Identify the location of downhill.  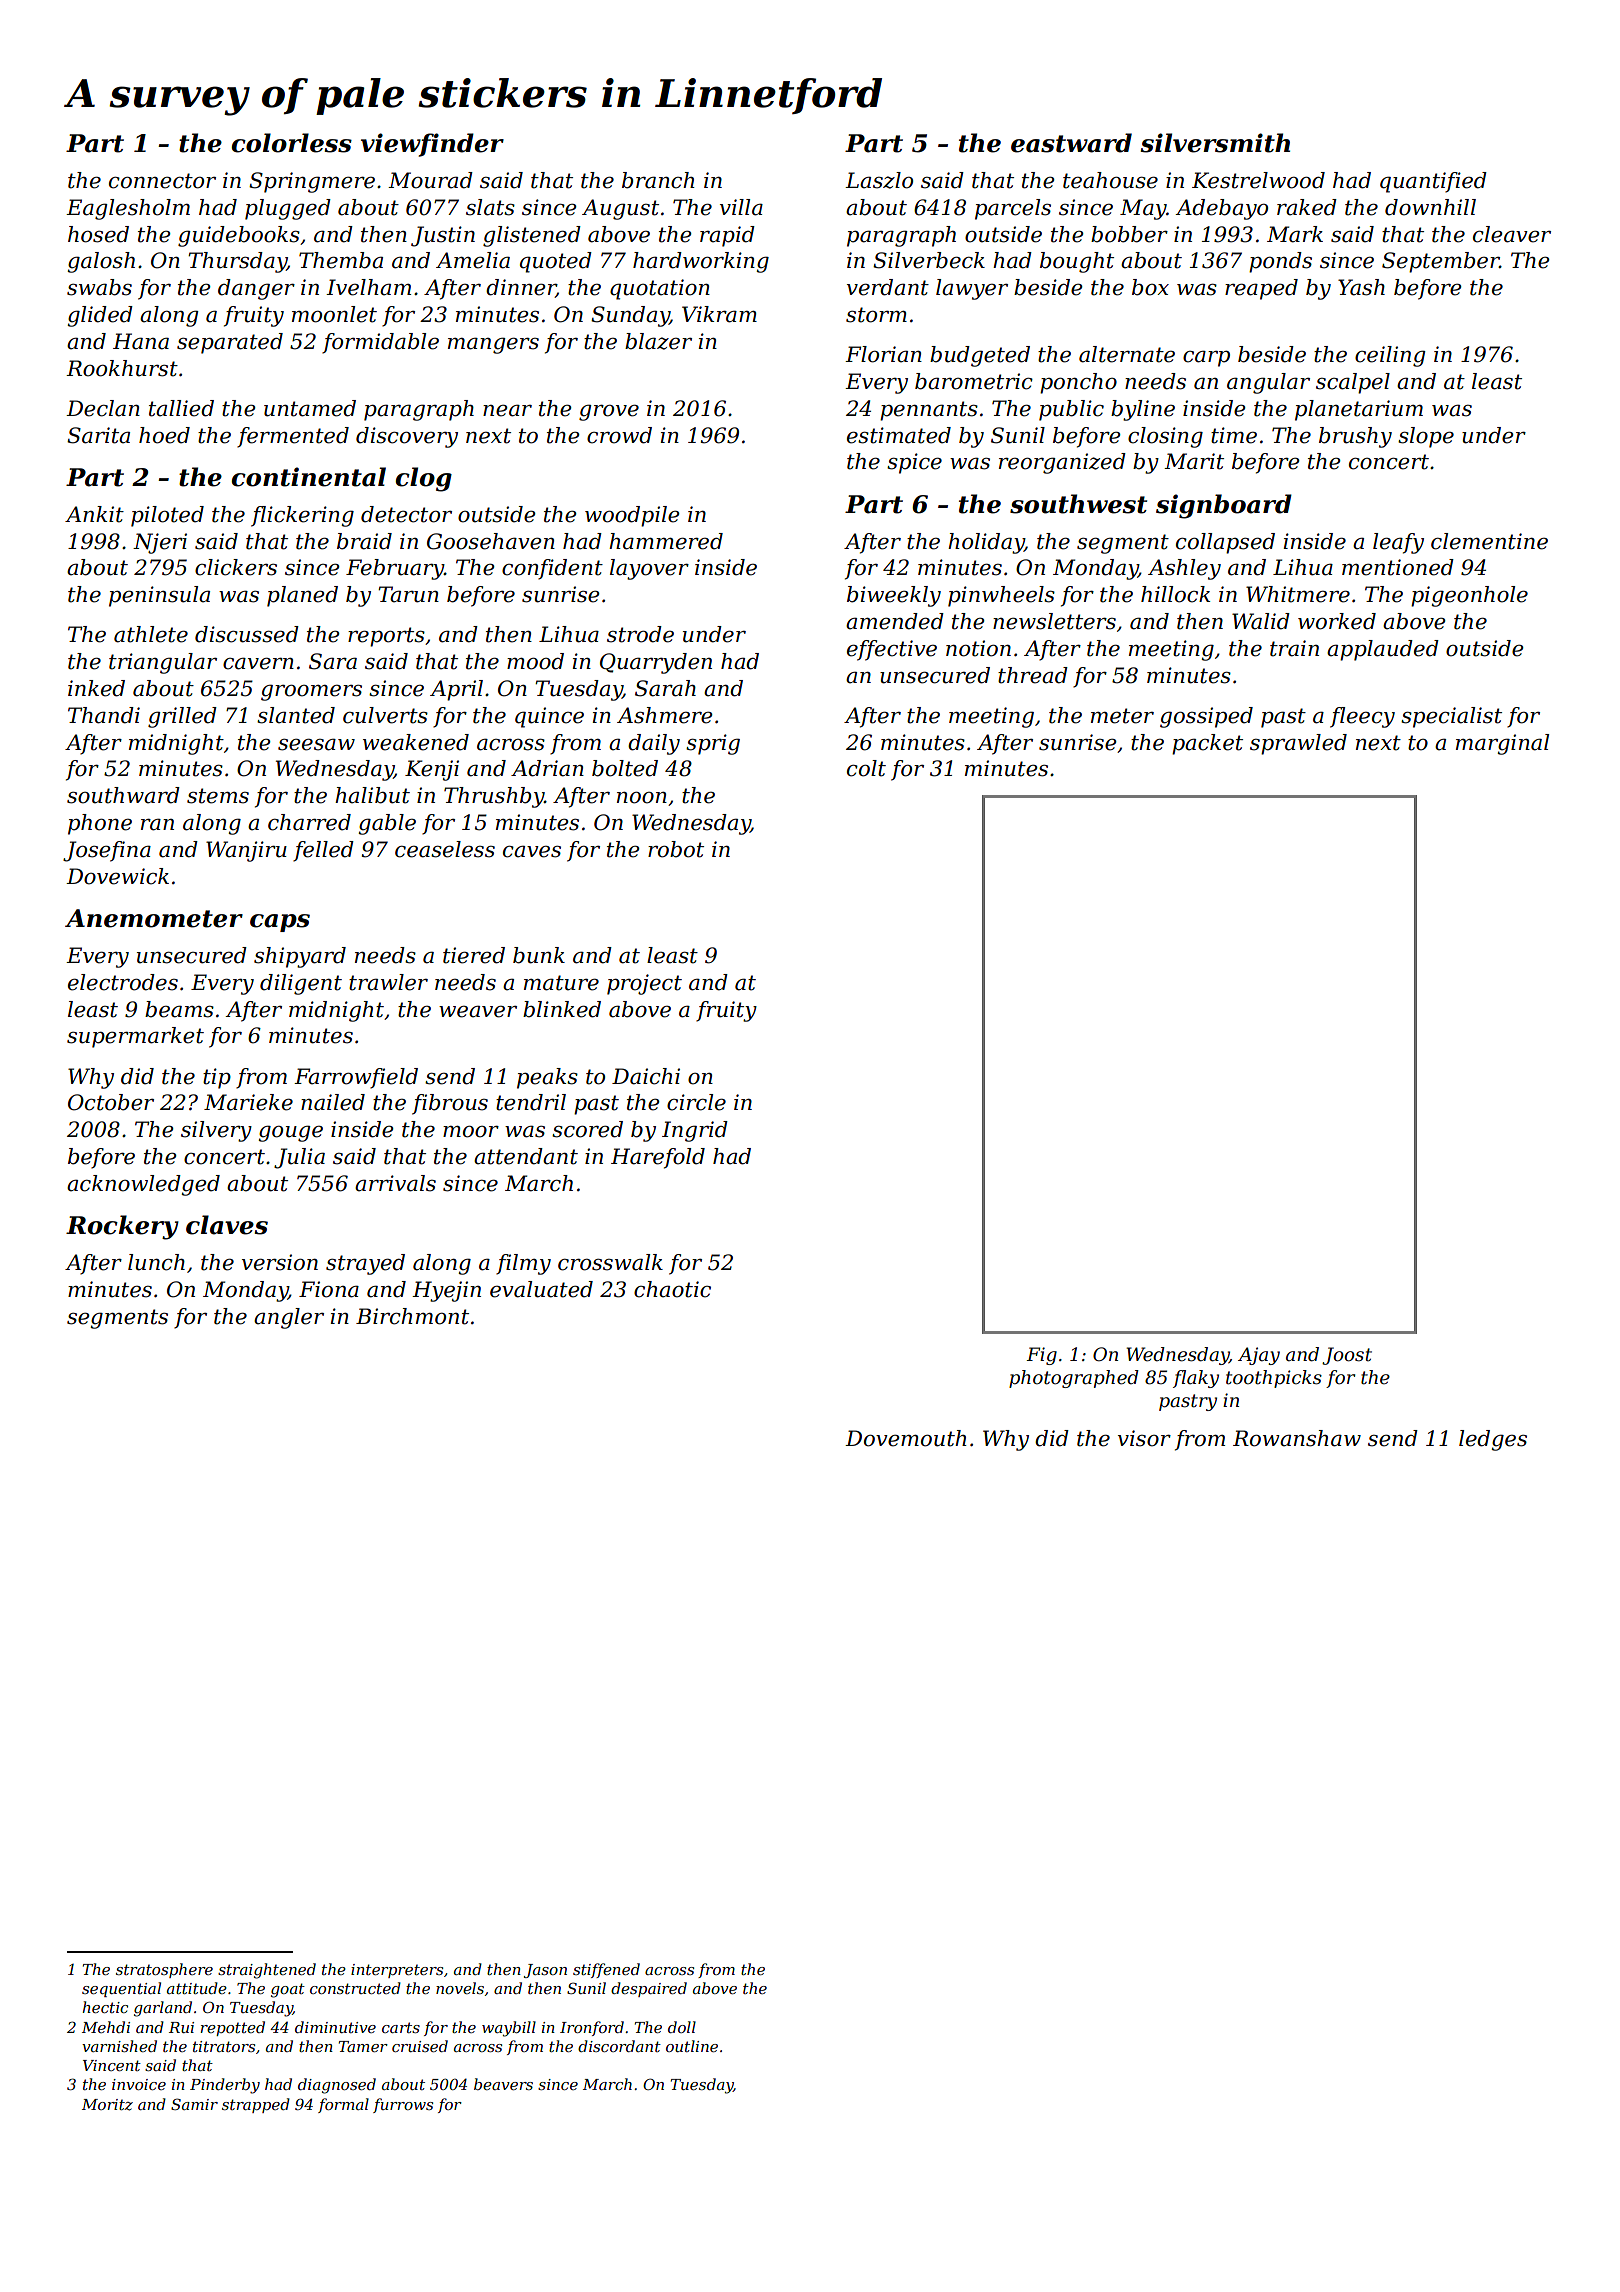
(1430, 207).
